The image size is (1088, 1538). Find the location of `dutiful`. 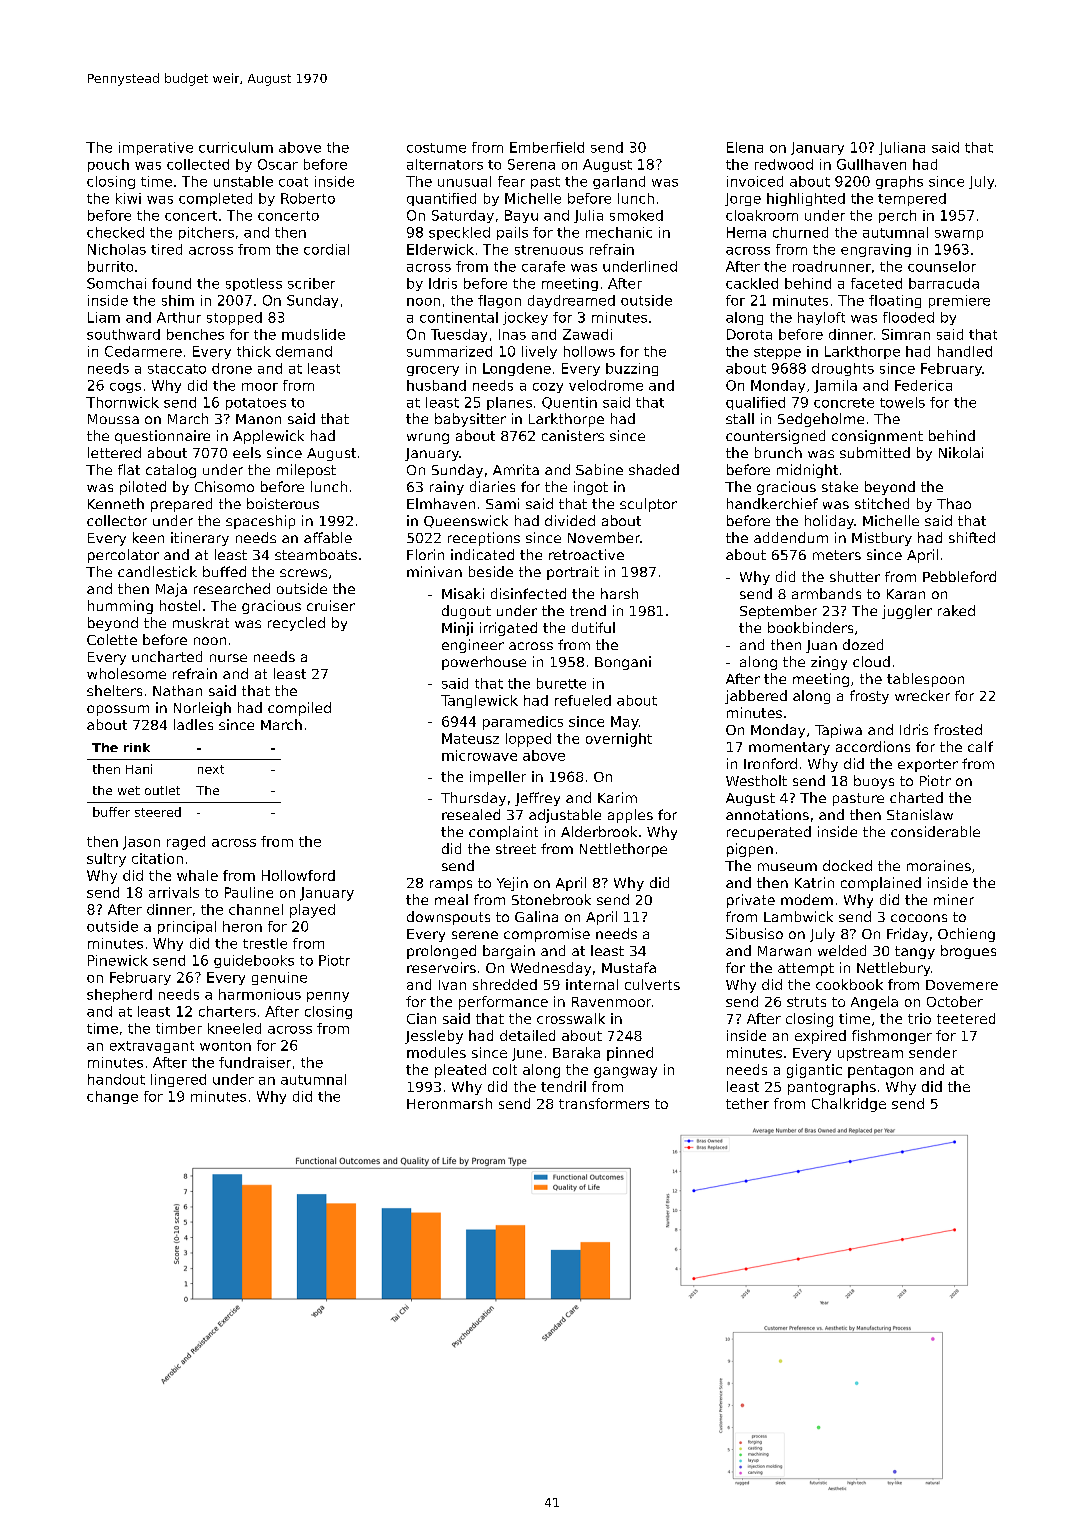

dutiful is located at coordinates (593, 627).
